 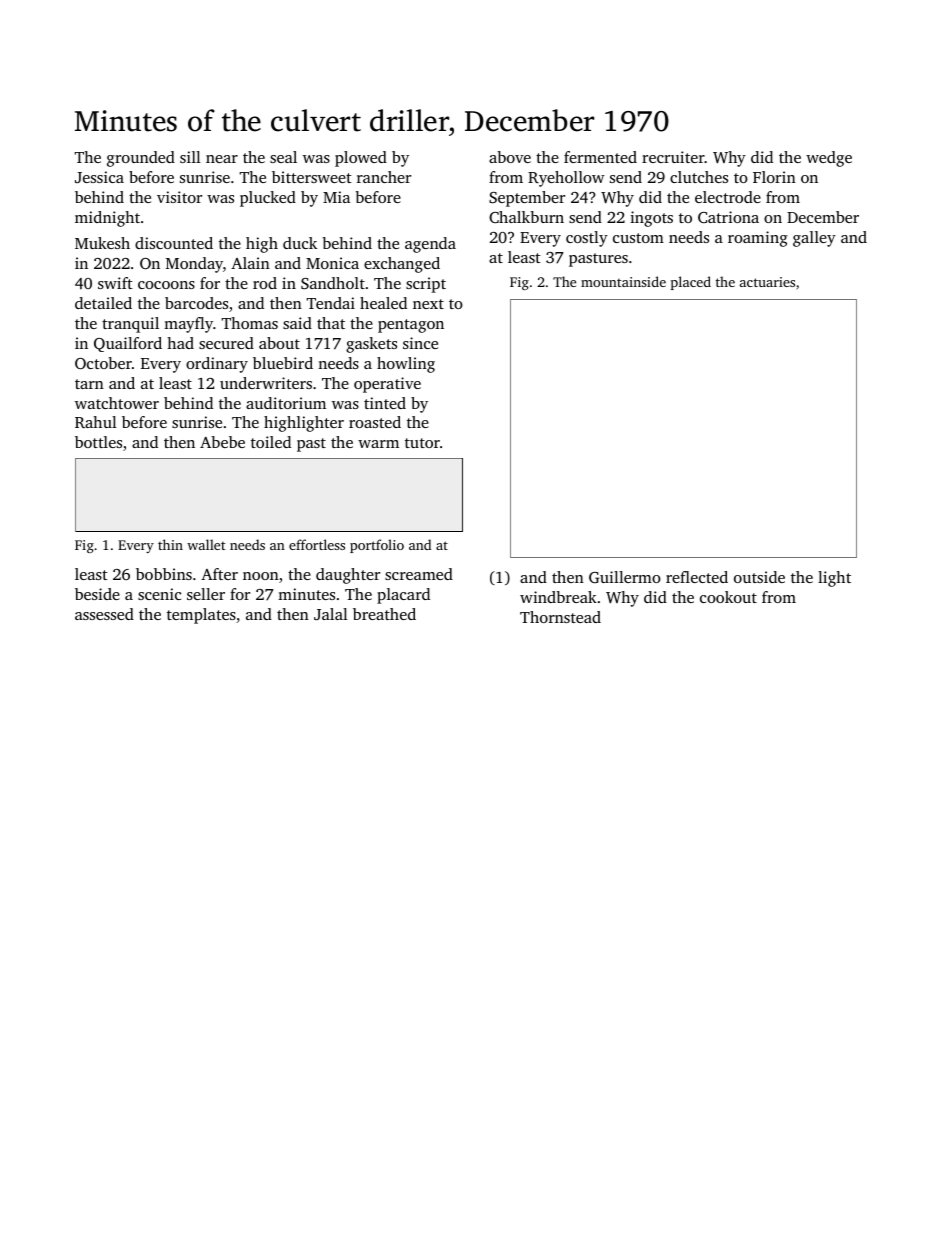 I want to click on galley, so click(x=814, y=239).
